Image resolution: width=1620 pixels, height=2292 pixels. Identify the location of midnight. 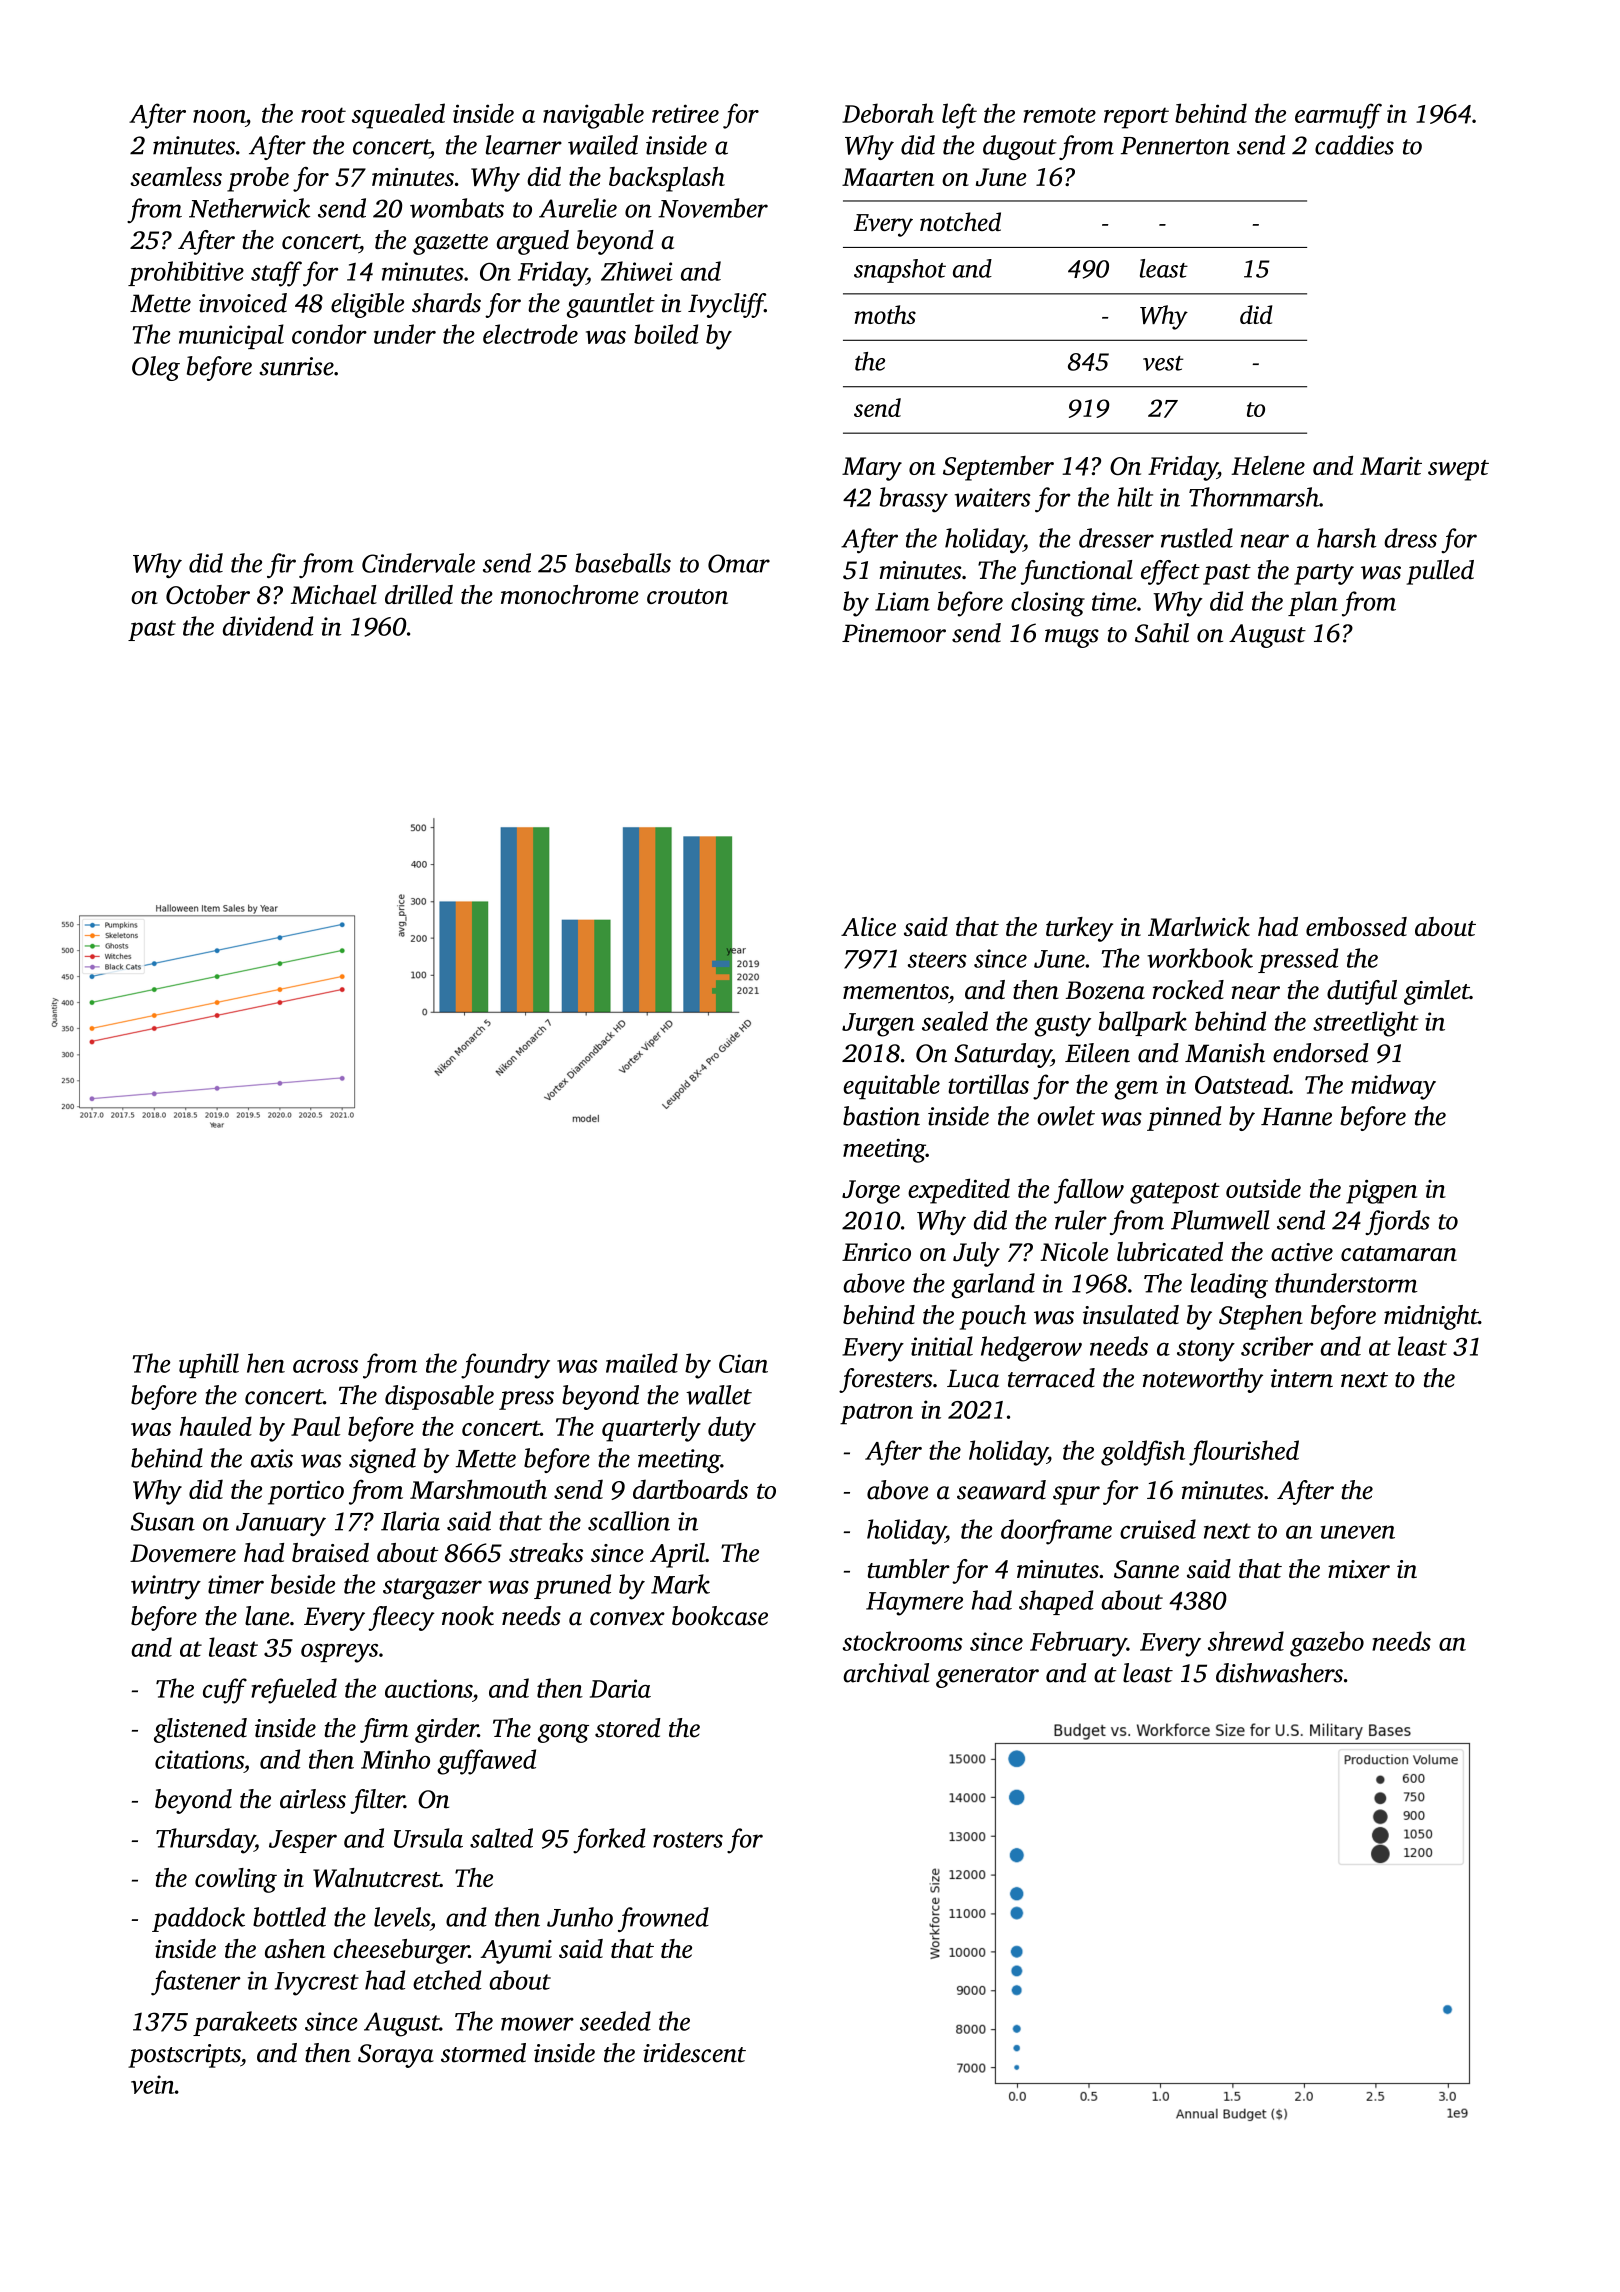
(1431, 1317).
